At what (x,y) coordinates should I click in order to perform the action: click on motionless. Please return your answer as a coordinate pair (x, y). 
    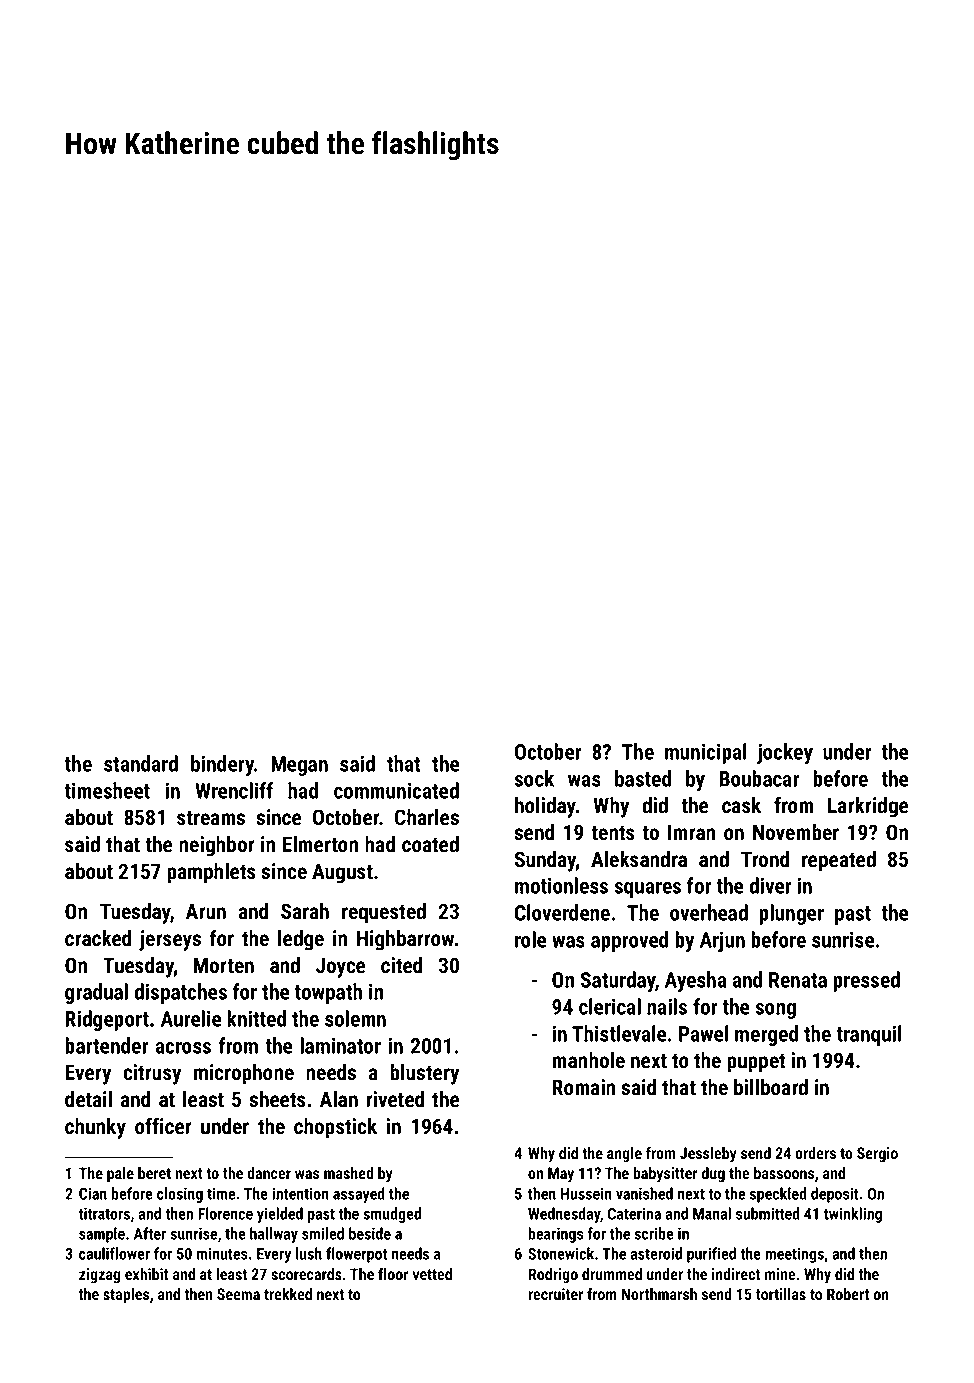
    Looking at the image, I should click on (561, 885).
